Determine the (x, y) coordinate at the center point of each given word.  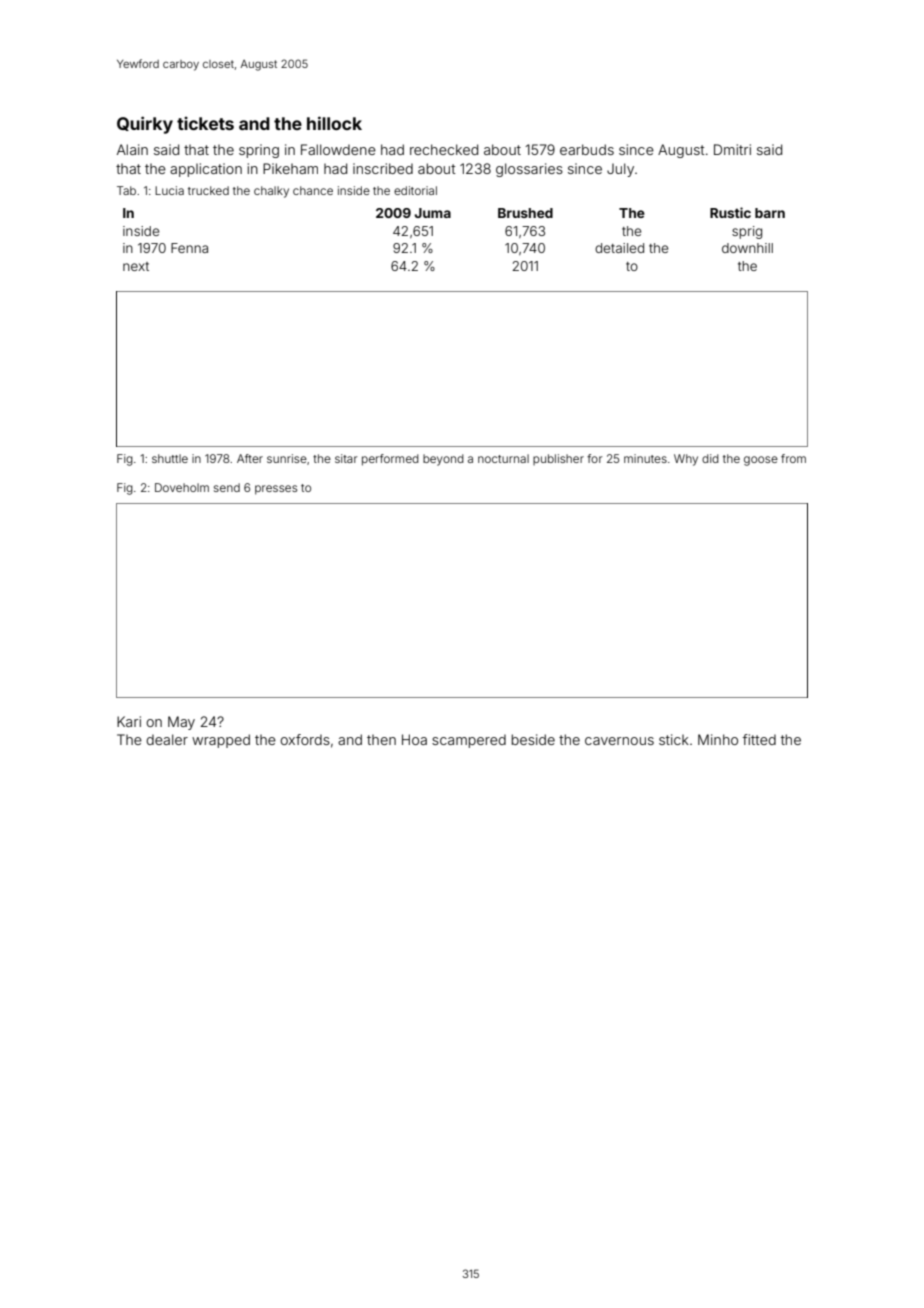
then (381, 740)
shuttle (170, 458)
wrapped (221, 741)
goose (761, 461)
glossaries (529, 170)
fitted (759, 739)
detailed (619, 248)
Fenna (189, 248)
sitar (346, 458)
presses (276, 490)
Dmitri (732, 149)
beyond (443, 460)
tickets (205, 123)
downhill (747, 248)
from (793, 458)
